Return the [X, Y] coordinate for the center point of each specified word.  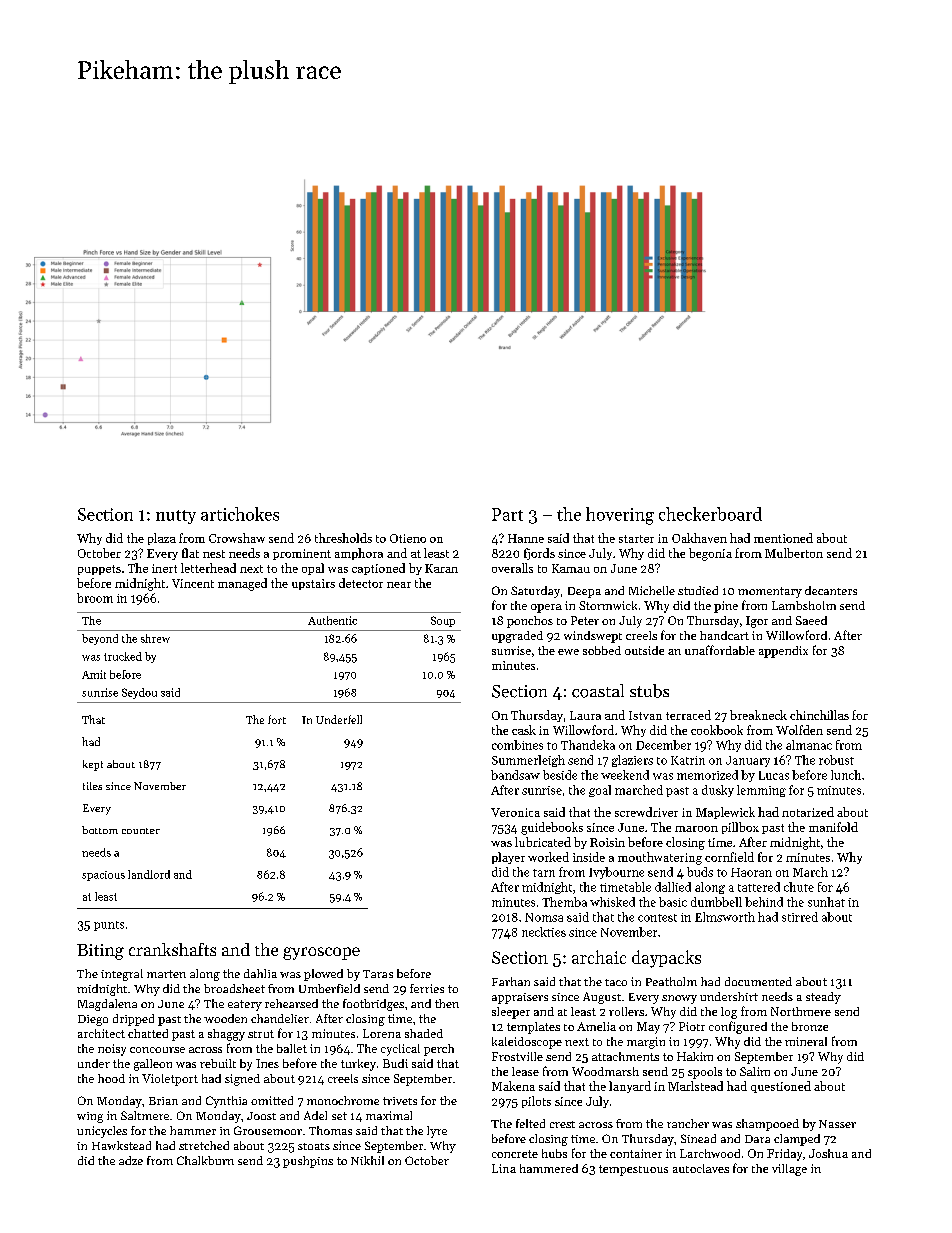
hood [111, 1078]
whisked [612, 902]
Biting [100, 952]
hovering [620, 516]
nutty [176, 517]
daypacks [666, 959]
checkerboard [710, 514]
